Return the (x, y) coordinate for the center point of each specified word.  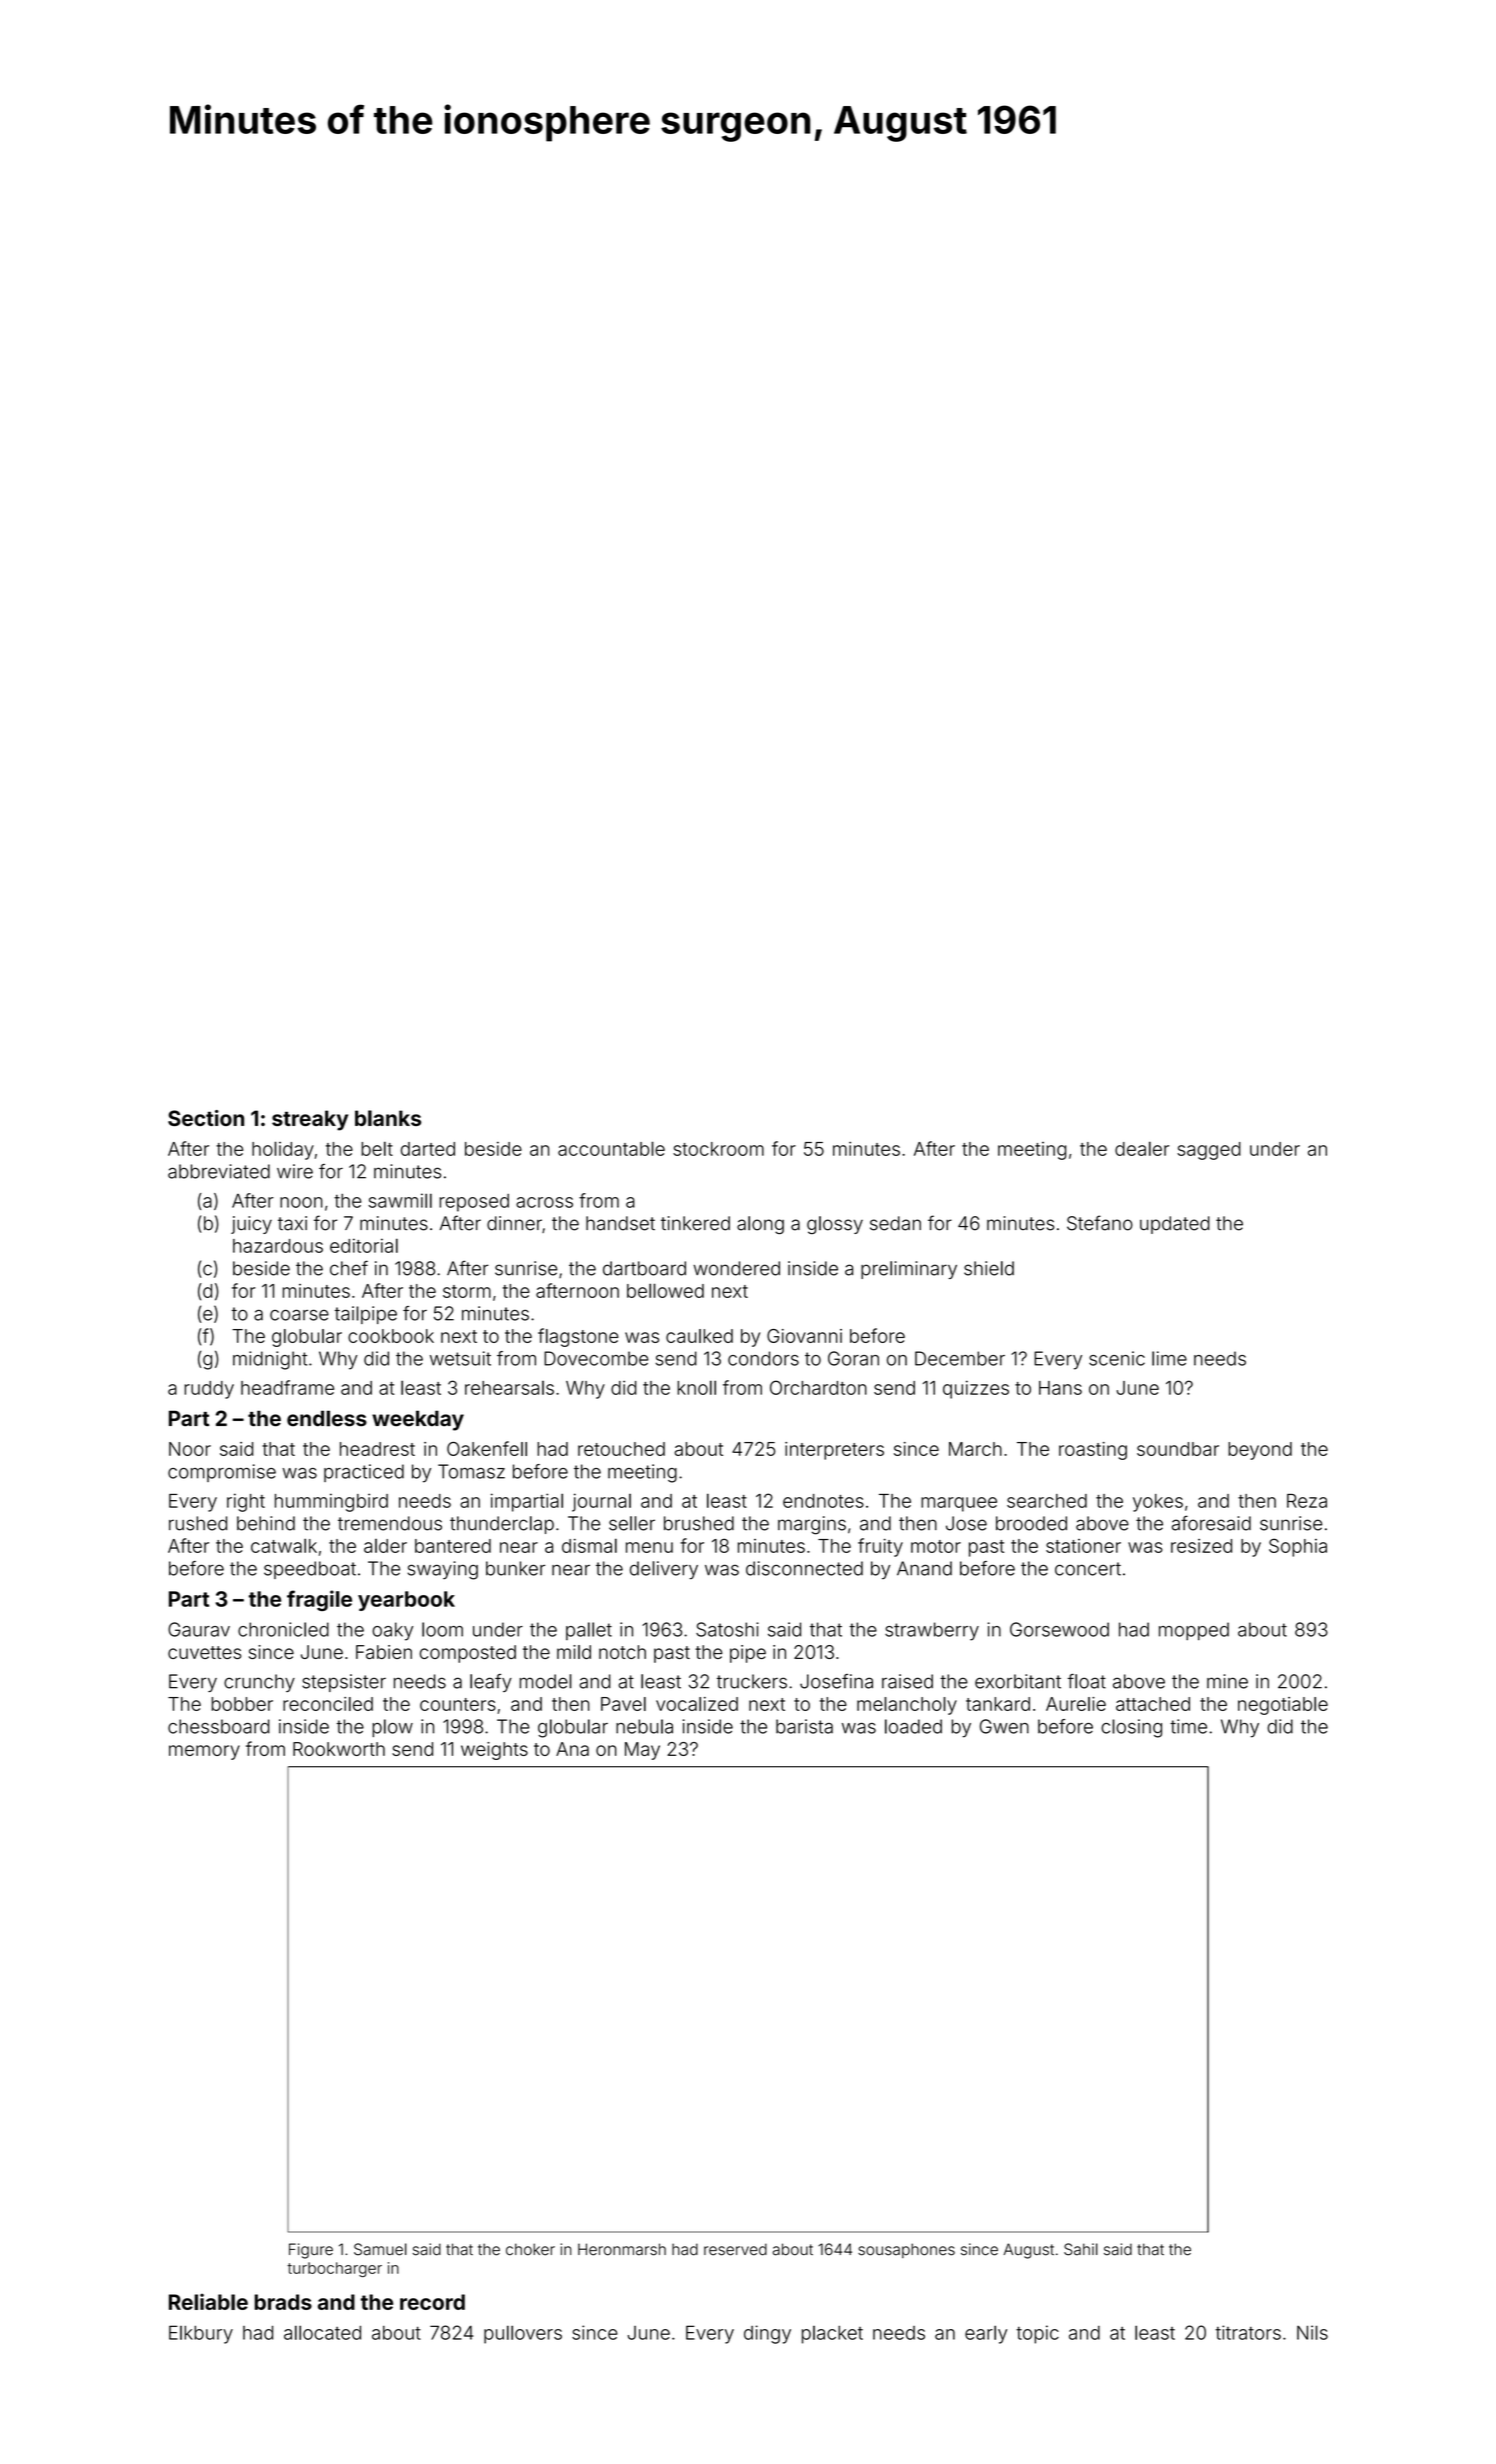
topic (1037, 2334)
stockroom (718, 1149)
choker (530, 2249)
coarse (299, 1315)
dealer (1142, 1148)
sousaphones (906, 2250)
